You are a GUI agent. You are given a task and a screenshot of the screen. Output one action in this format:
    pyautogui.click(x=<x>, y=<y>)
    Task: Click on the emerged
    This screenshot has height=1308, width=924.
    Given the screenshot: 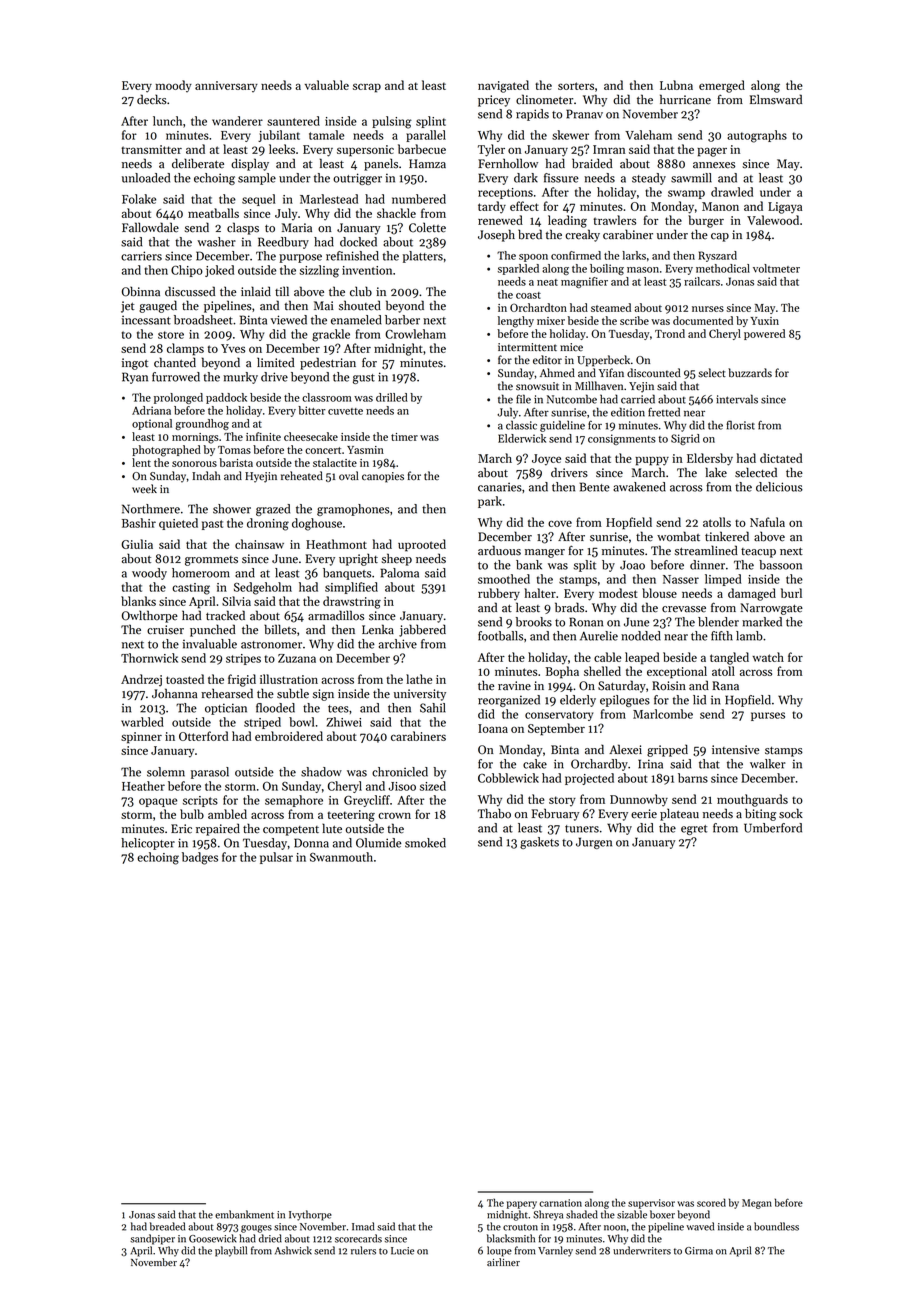 What is the action you would take?
    pyautogui.click(x=722, y=86)
